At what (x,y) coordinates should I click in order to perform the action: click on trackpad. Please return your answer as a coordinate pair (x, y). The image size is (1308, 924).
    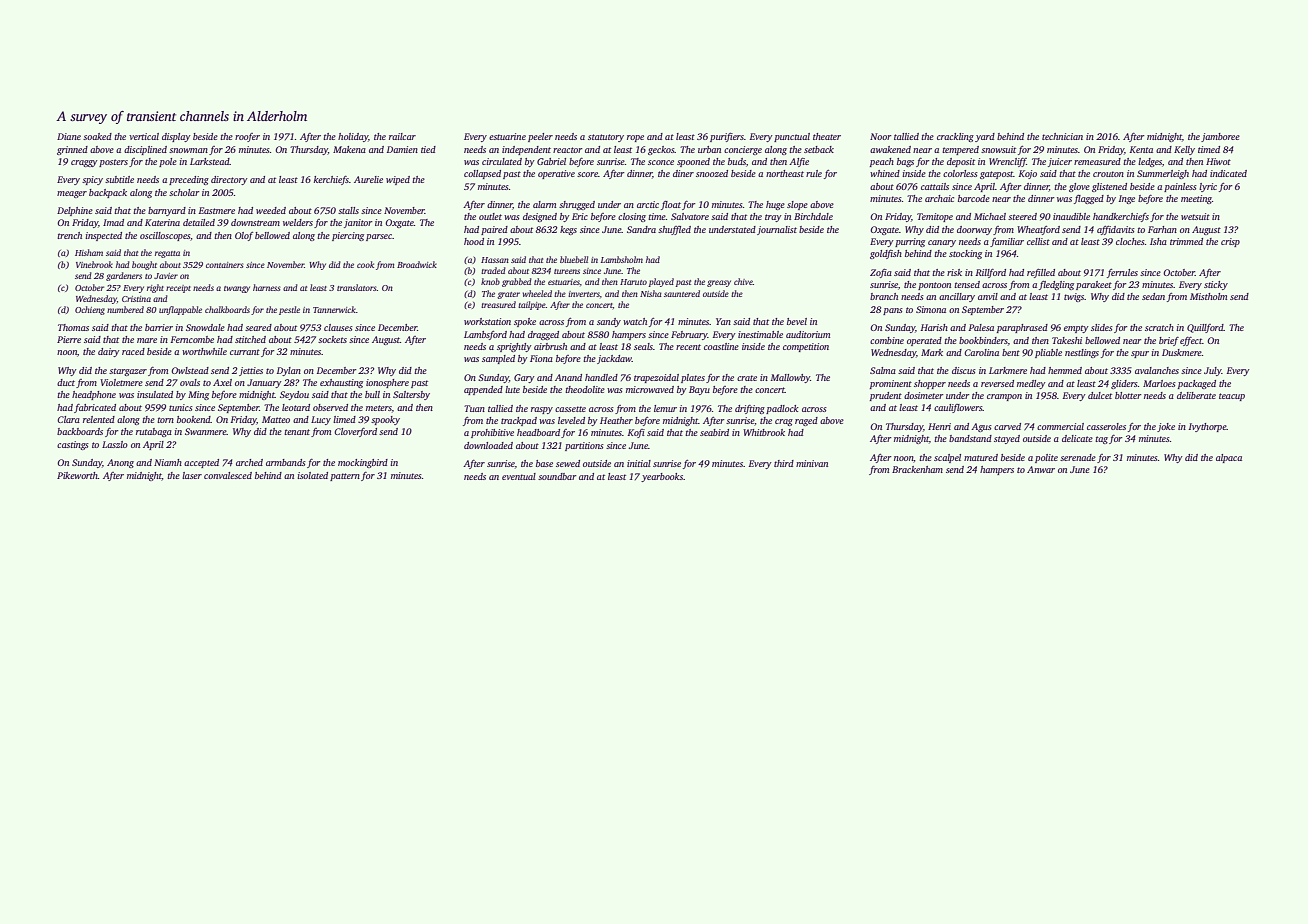
    Looking at the image, I should click on (519, 421).
